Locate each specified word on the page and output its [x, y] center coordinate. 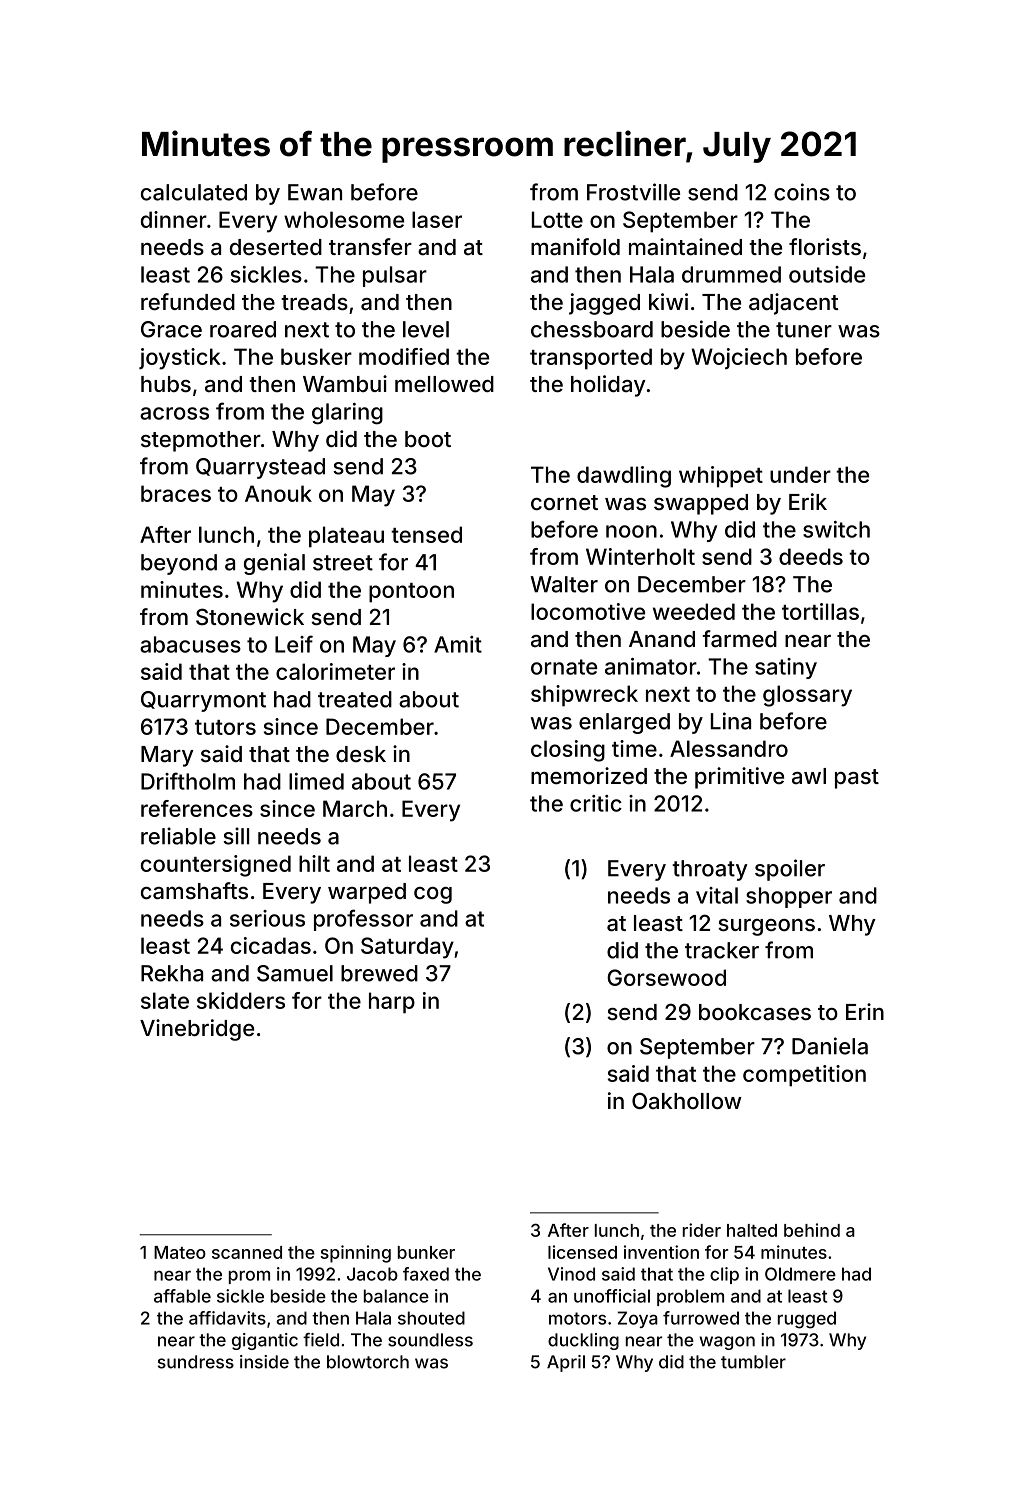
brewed [379, 973]
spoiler [790, 870]
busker [316, 356]
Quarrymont [203, 701]
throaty [710, 870]
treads [314, 302]
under [800, 474]
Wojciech [739, 358]
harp [392, 1003]
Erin [865, 1011]
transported [591, 359]
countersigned [216, 866]
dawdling [624, 477]
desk [361, 754]
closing [568, 751]
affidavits [227, 1318]
